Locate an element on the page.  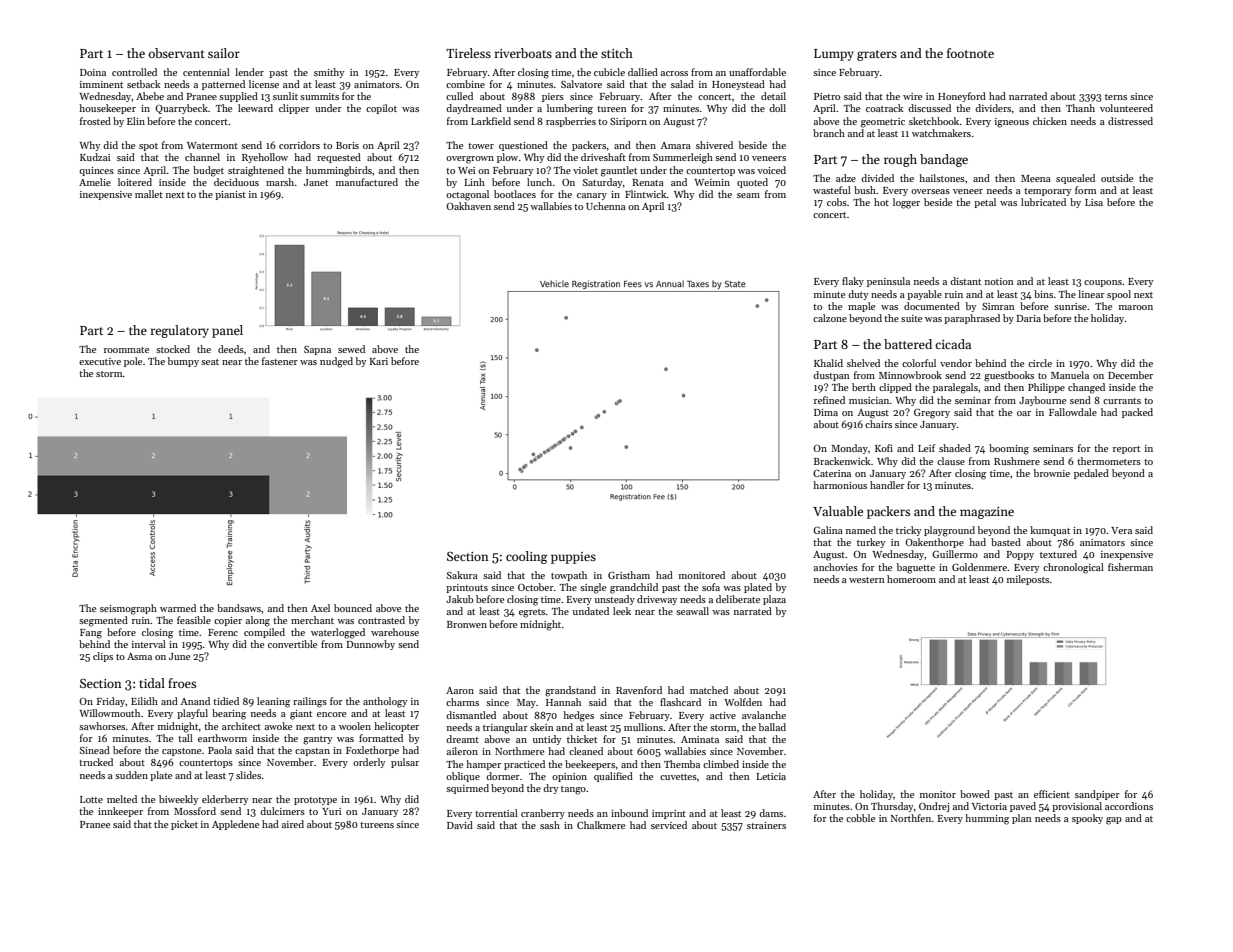
footnote is located at coordinates (970, 53).
